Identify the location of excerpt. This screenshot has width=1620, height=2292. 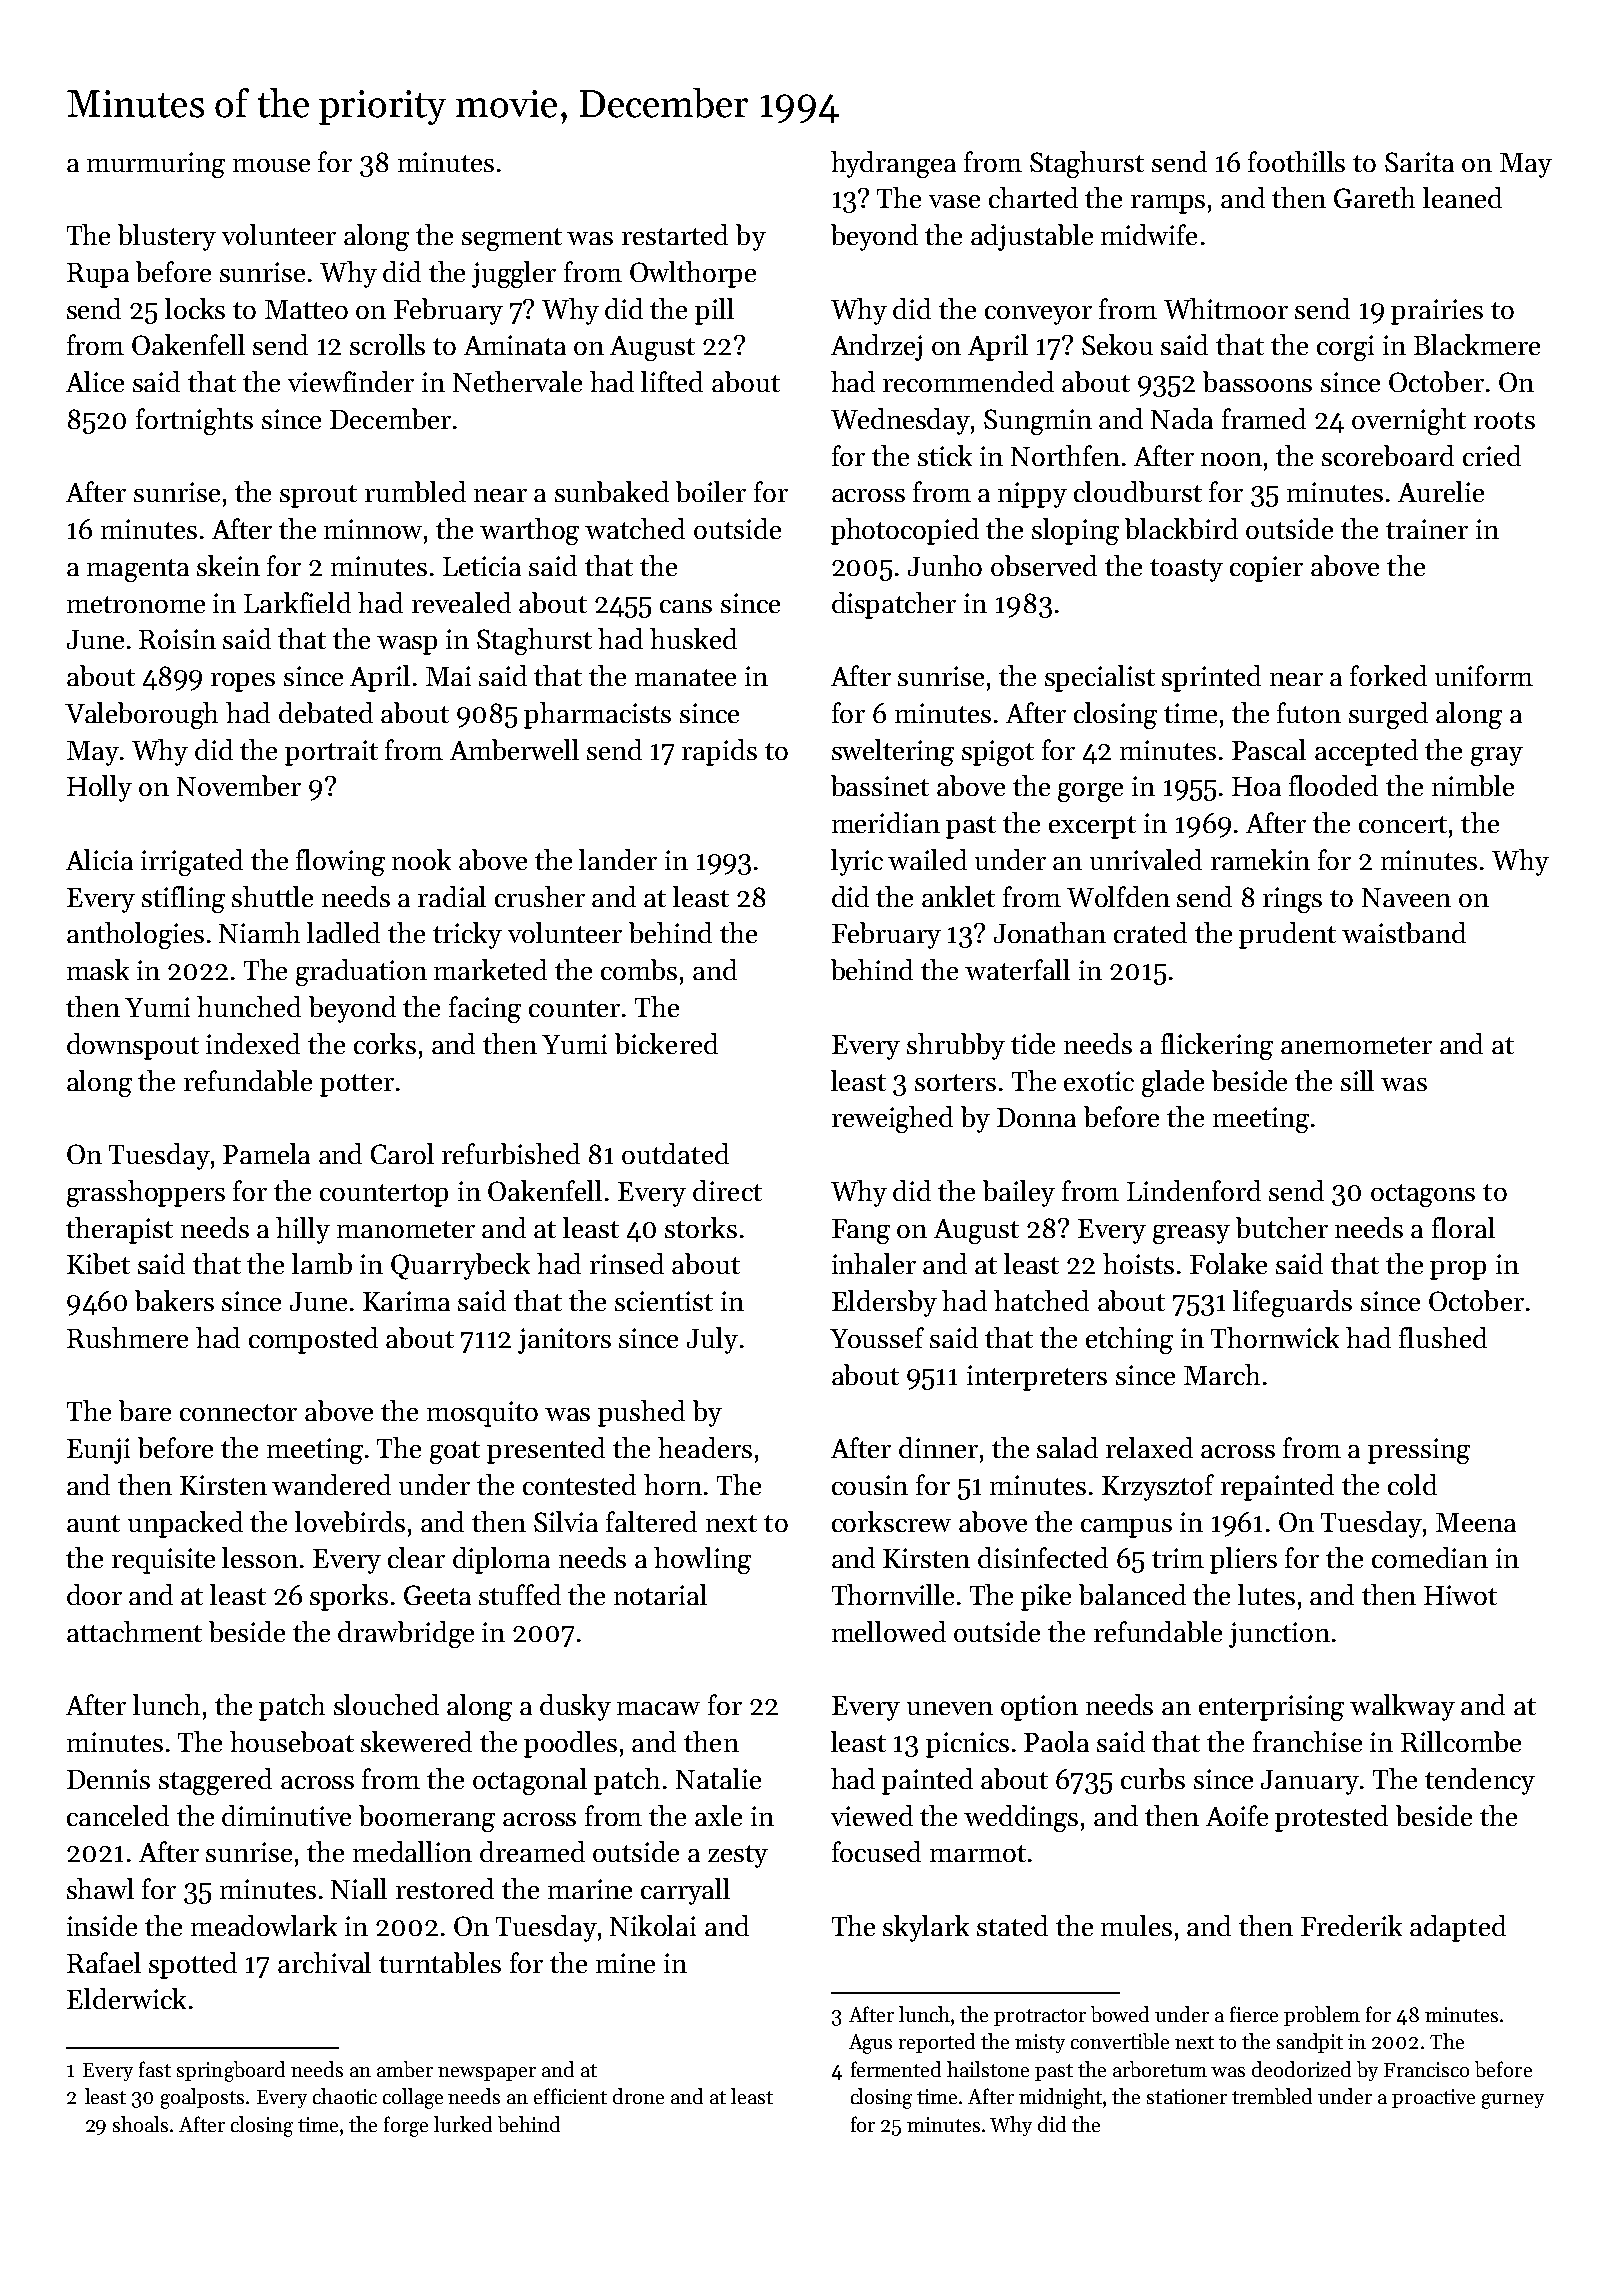
(1092, 827).
